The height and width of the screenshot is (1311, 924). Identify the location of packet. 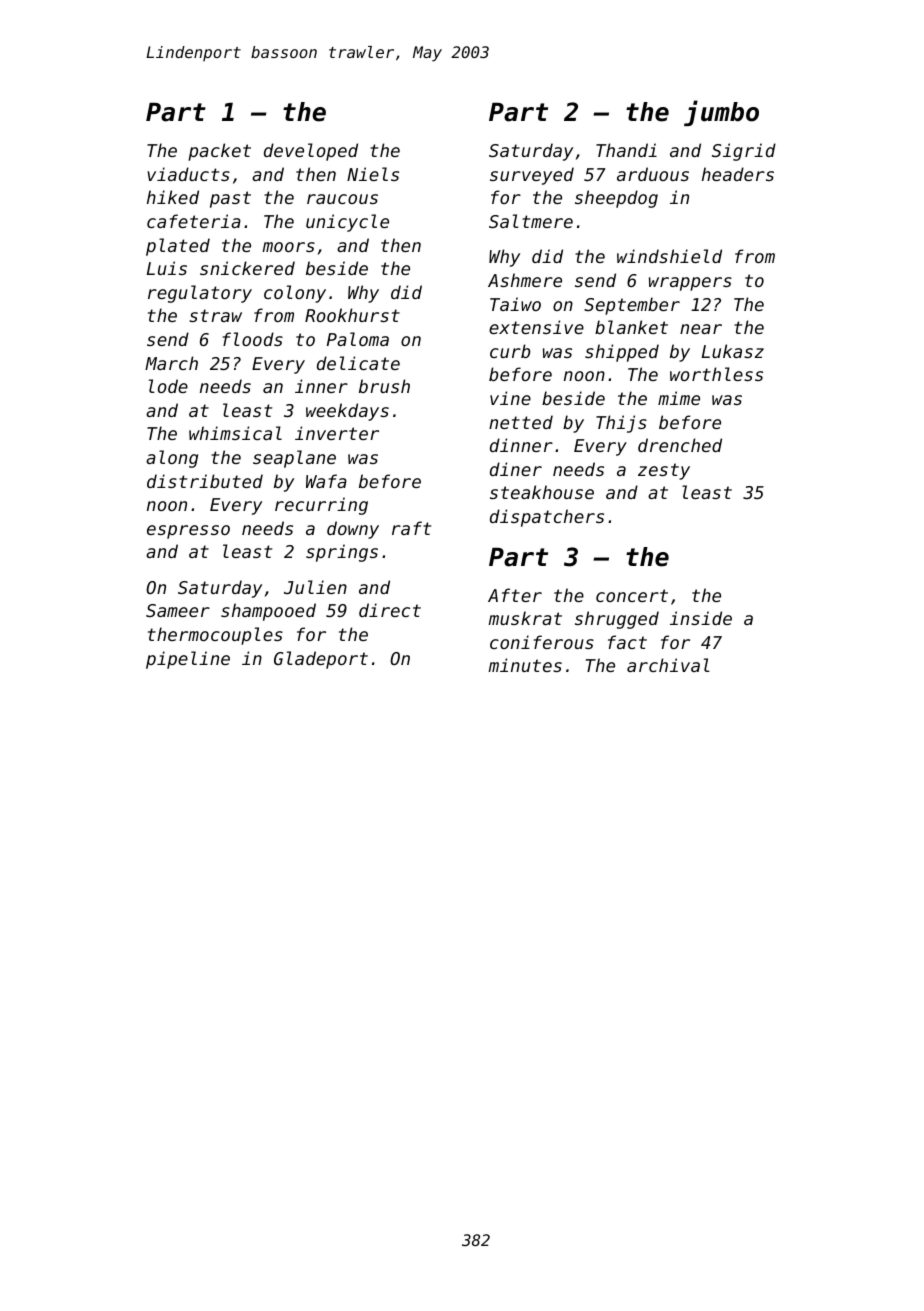
(219, 152).
